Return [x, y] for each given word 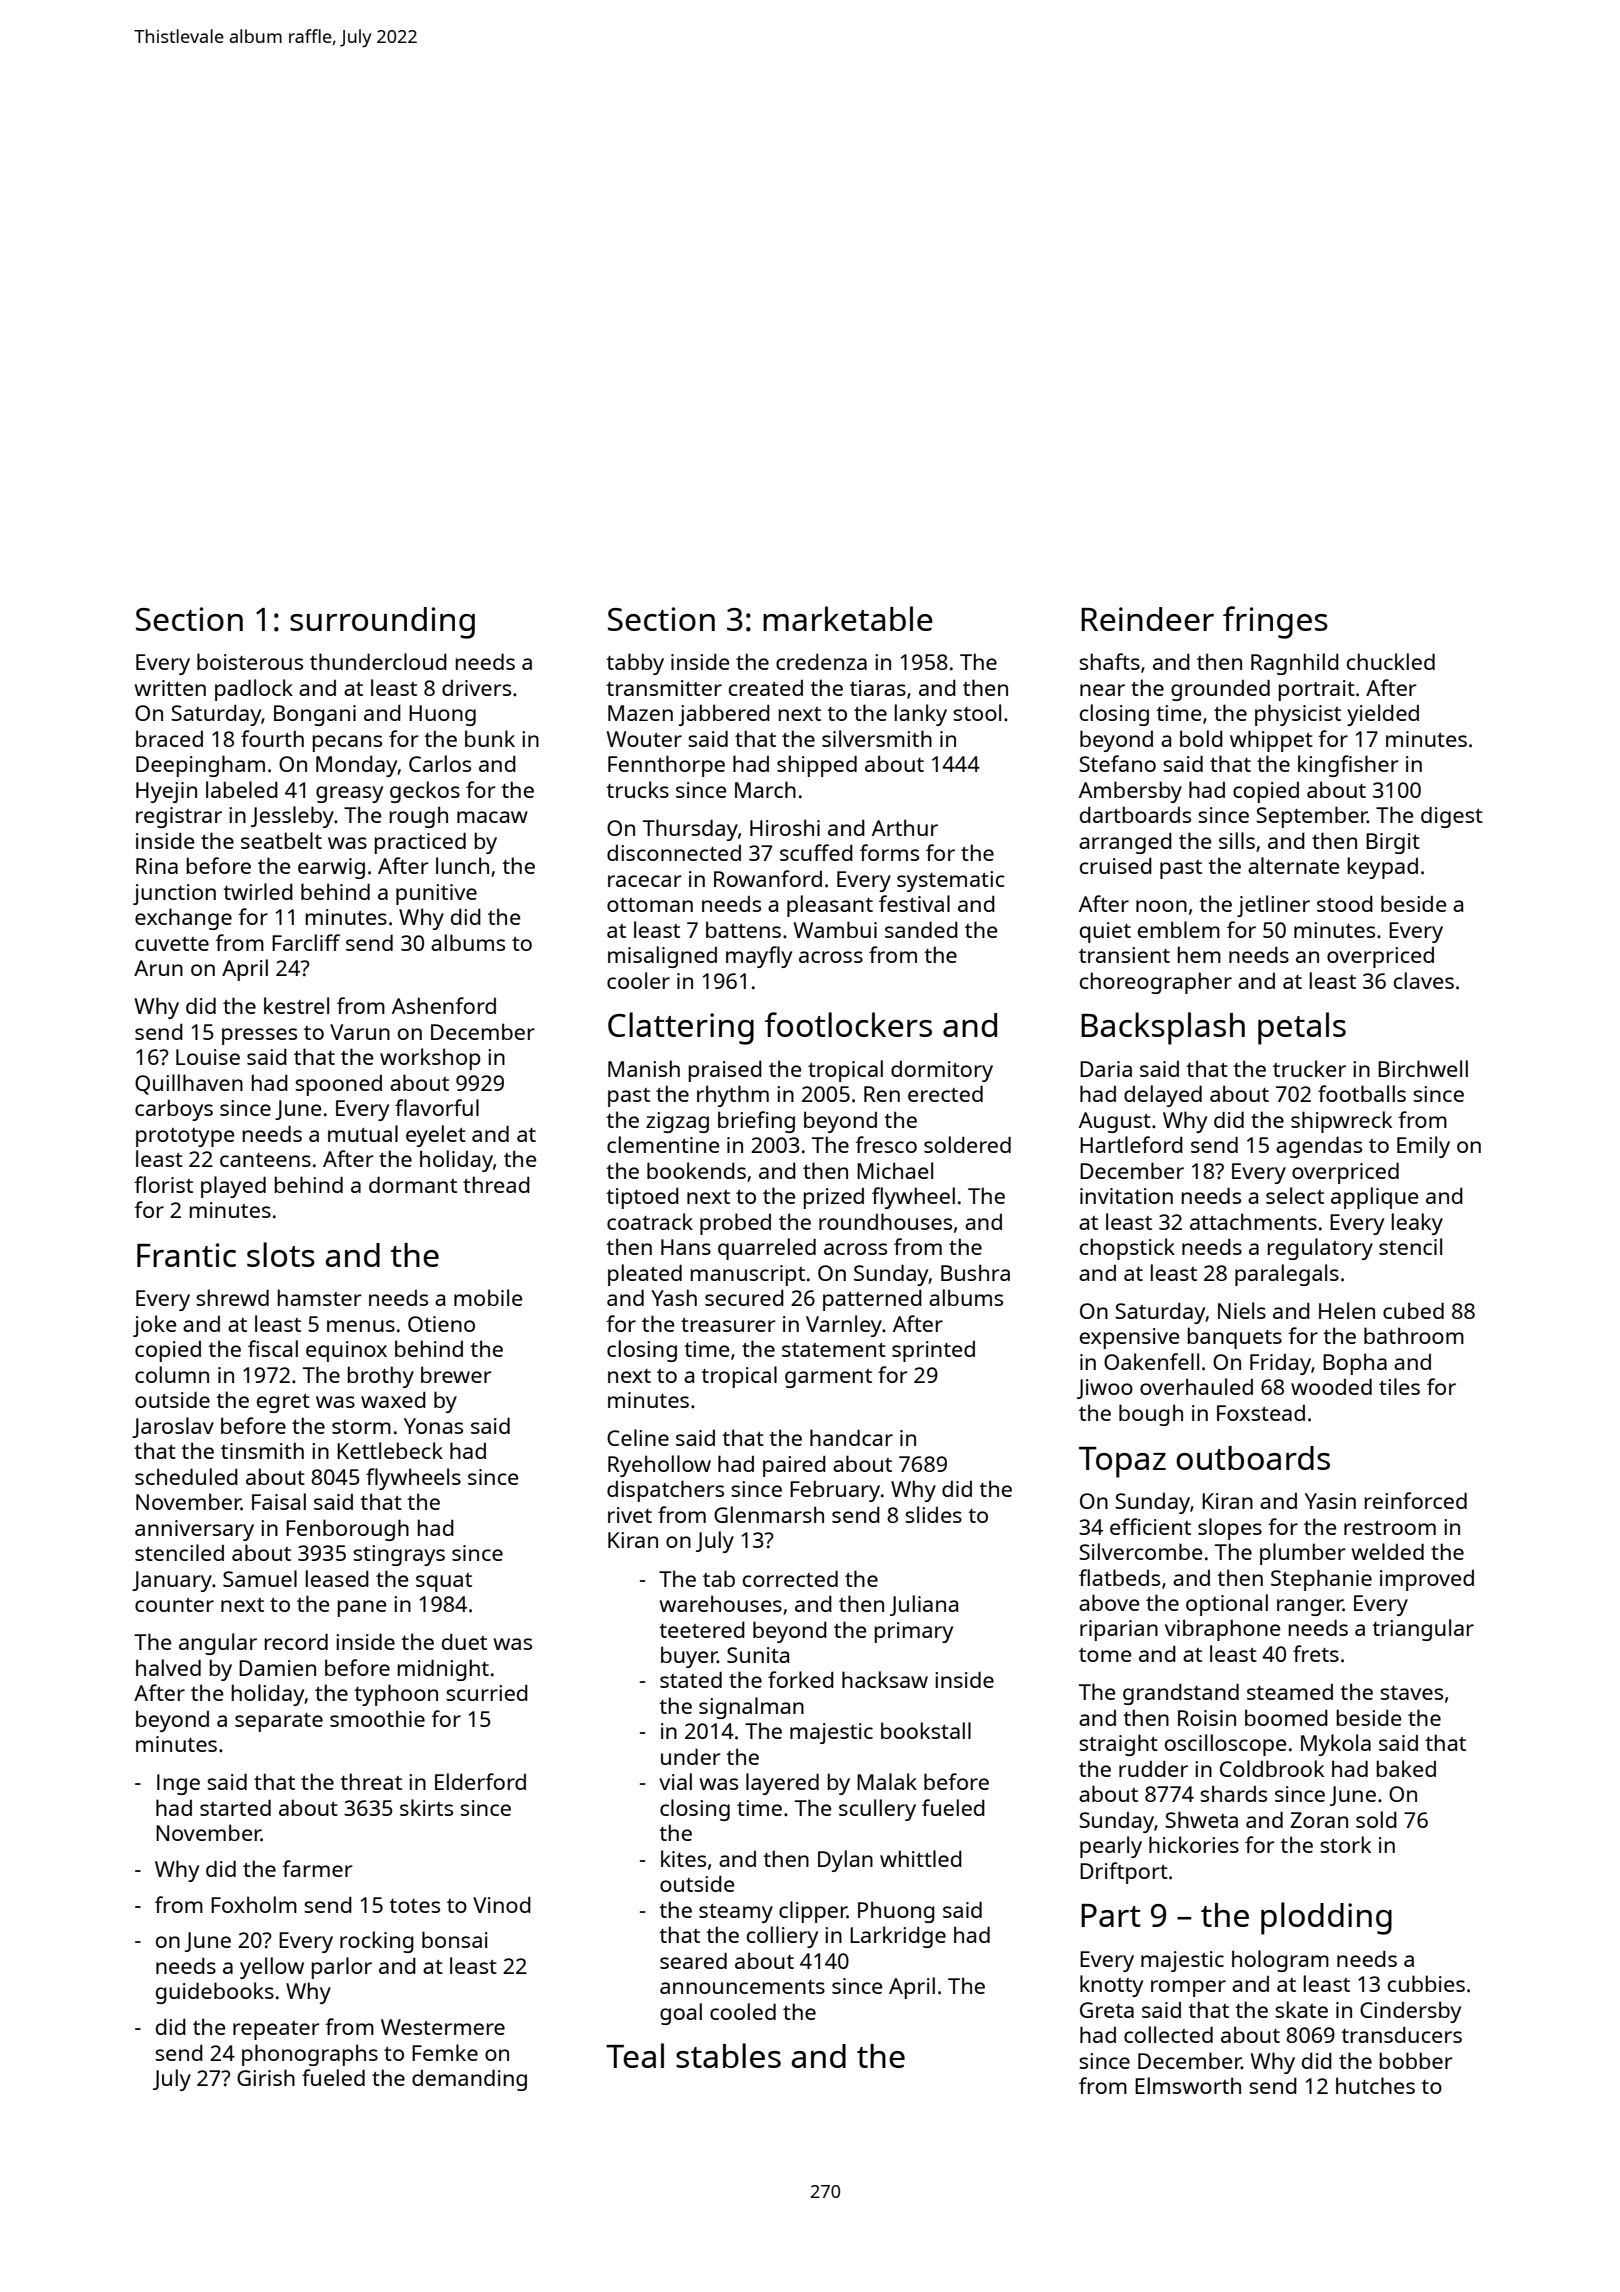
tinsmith [262, 1450]
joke [155, 1326]
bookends [696, 1170]
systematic [951, 881]
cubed [1413, 1310]
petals [1302, 1028]
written [170, 688]
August [1115, 1122]
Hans [686, 1247]
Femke [445, 2052]
